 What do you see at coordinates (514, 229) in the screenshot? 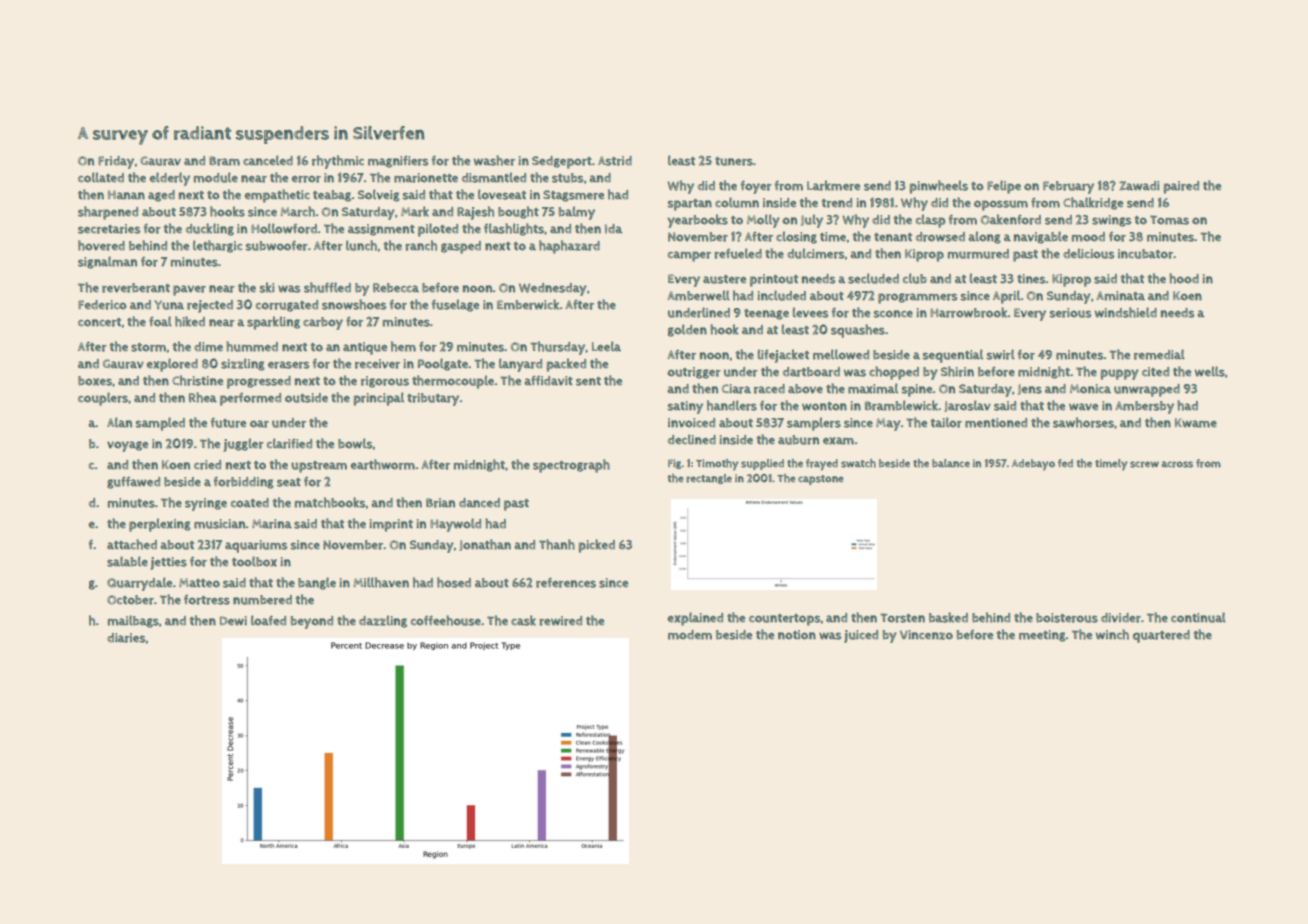
I see `flashlights` at bounding box center [514, 229].
